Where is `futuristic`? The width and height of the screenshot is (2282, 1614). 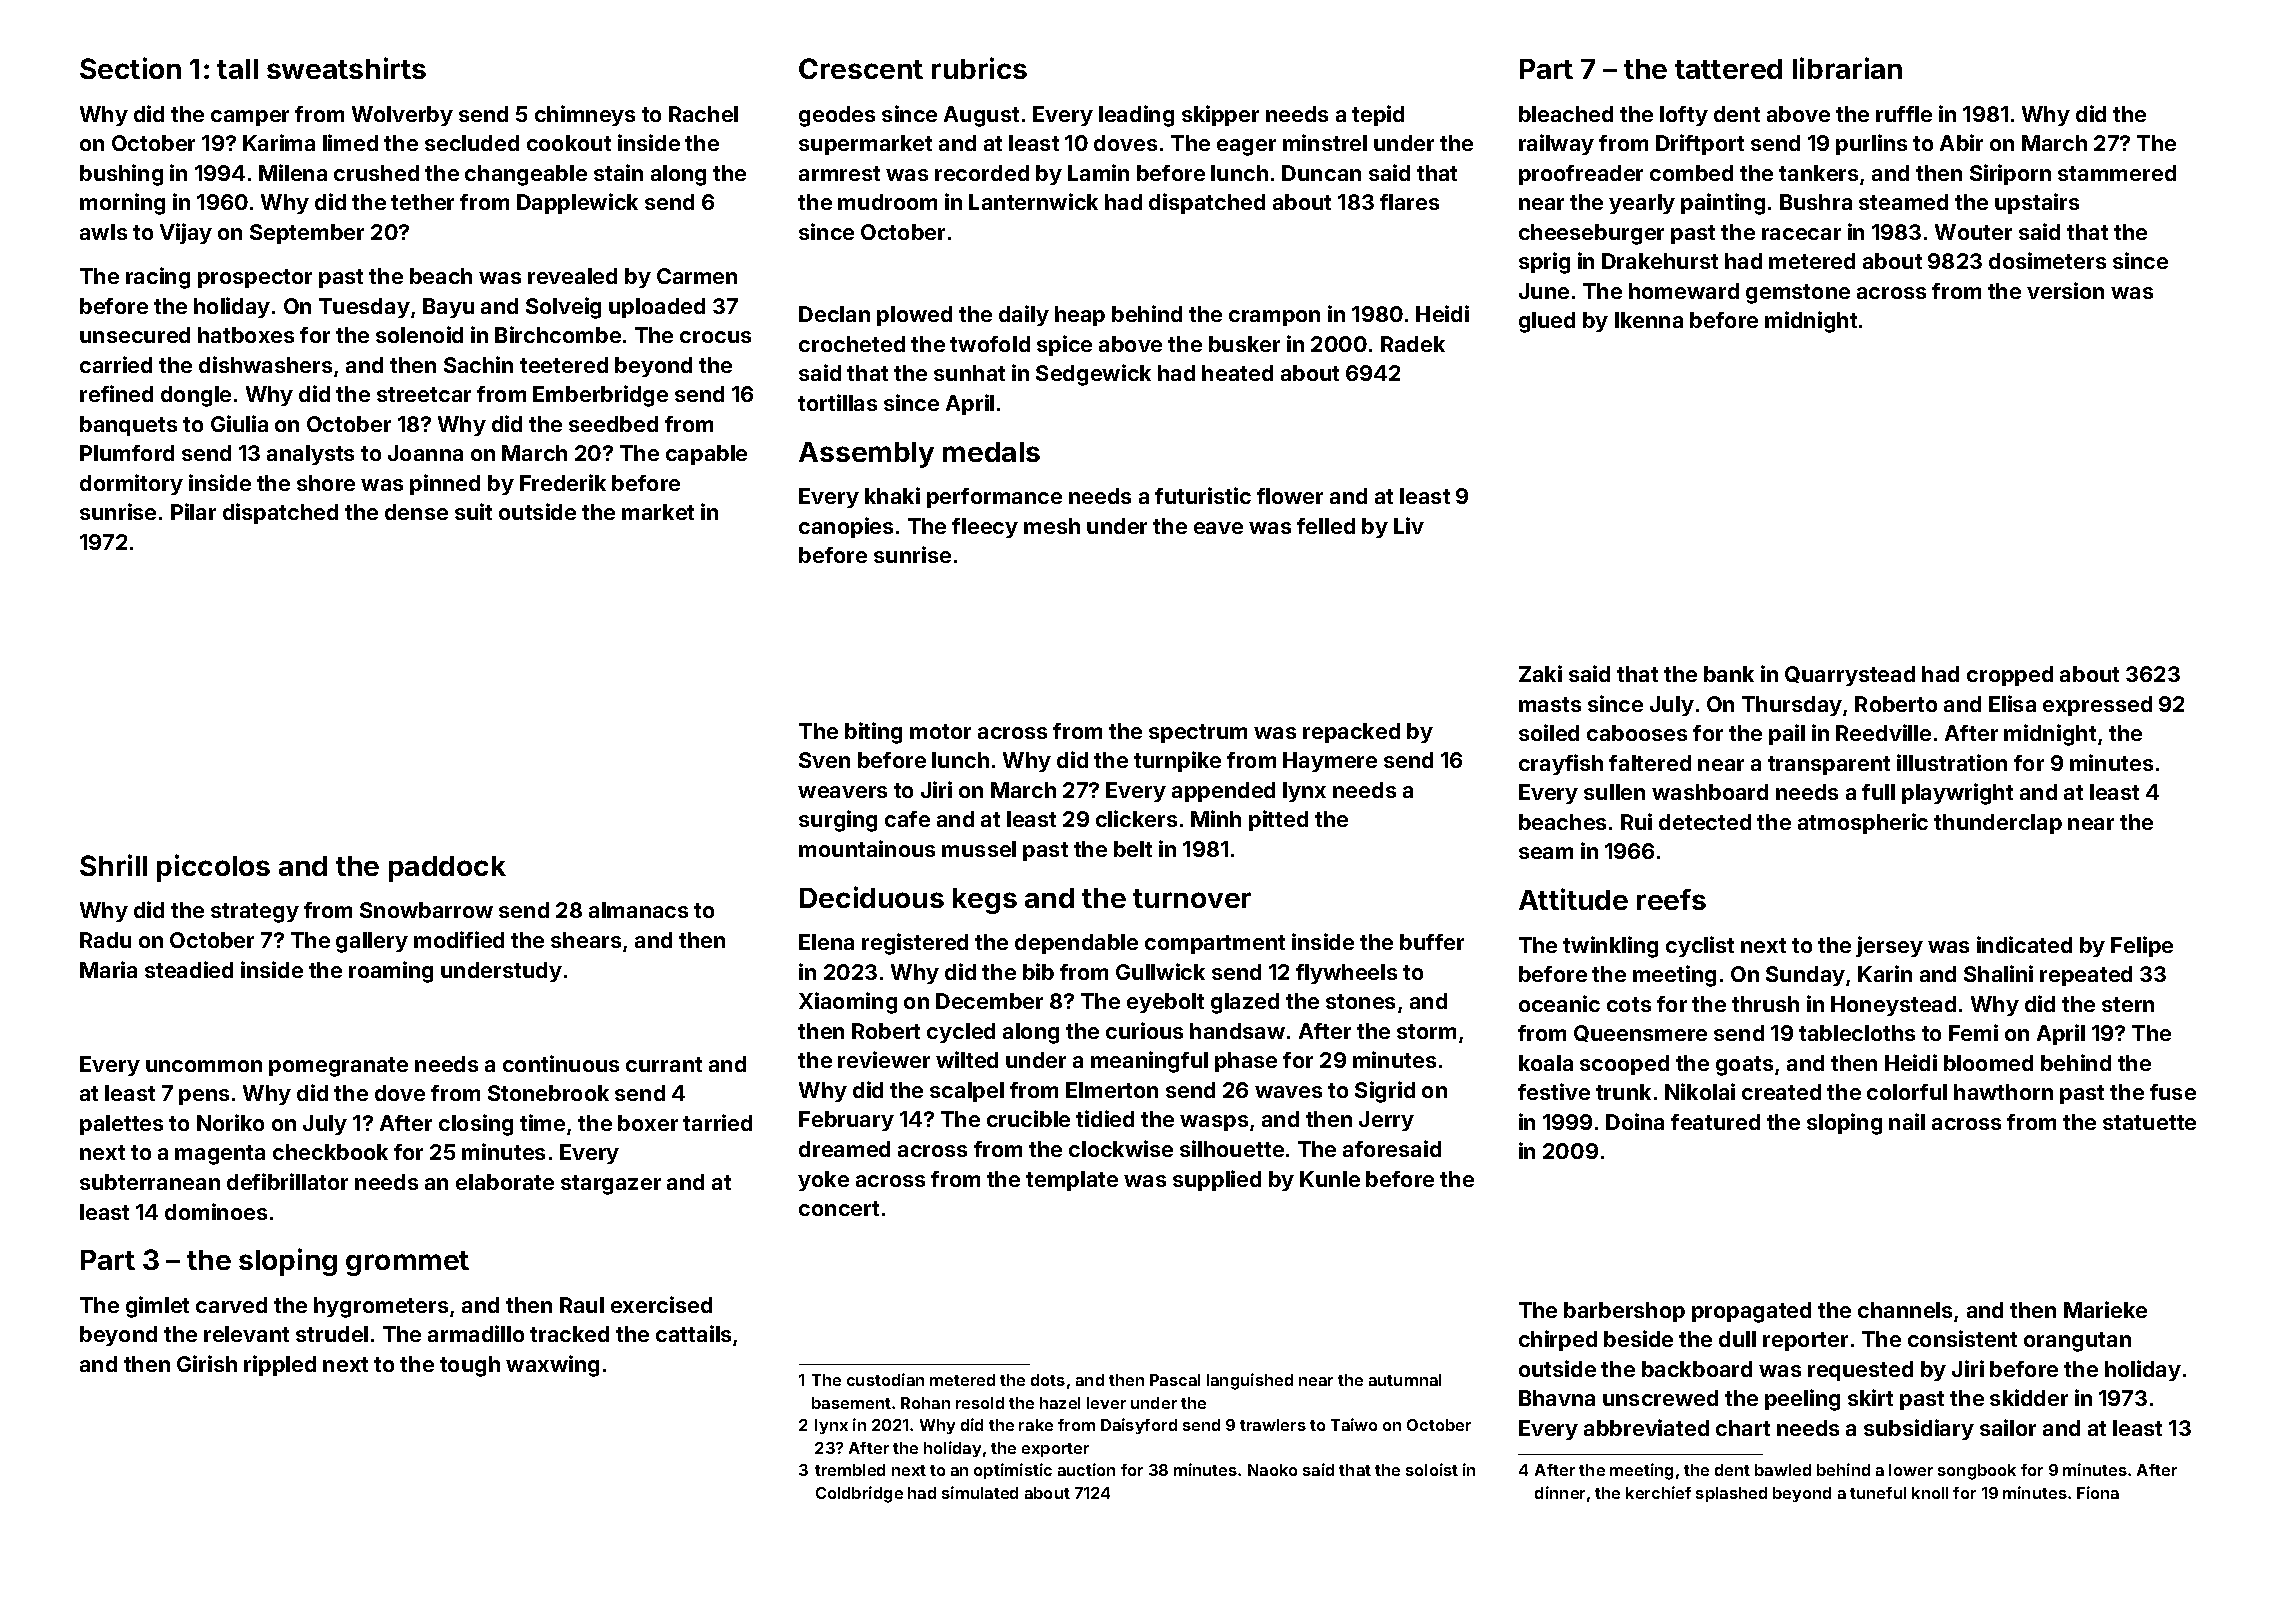 futuristic is located at coordinates (1203, 495).
